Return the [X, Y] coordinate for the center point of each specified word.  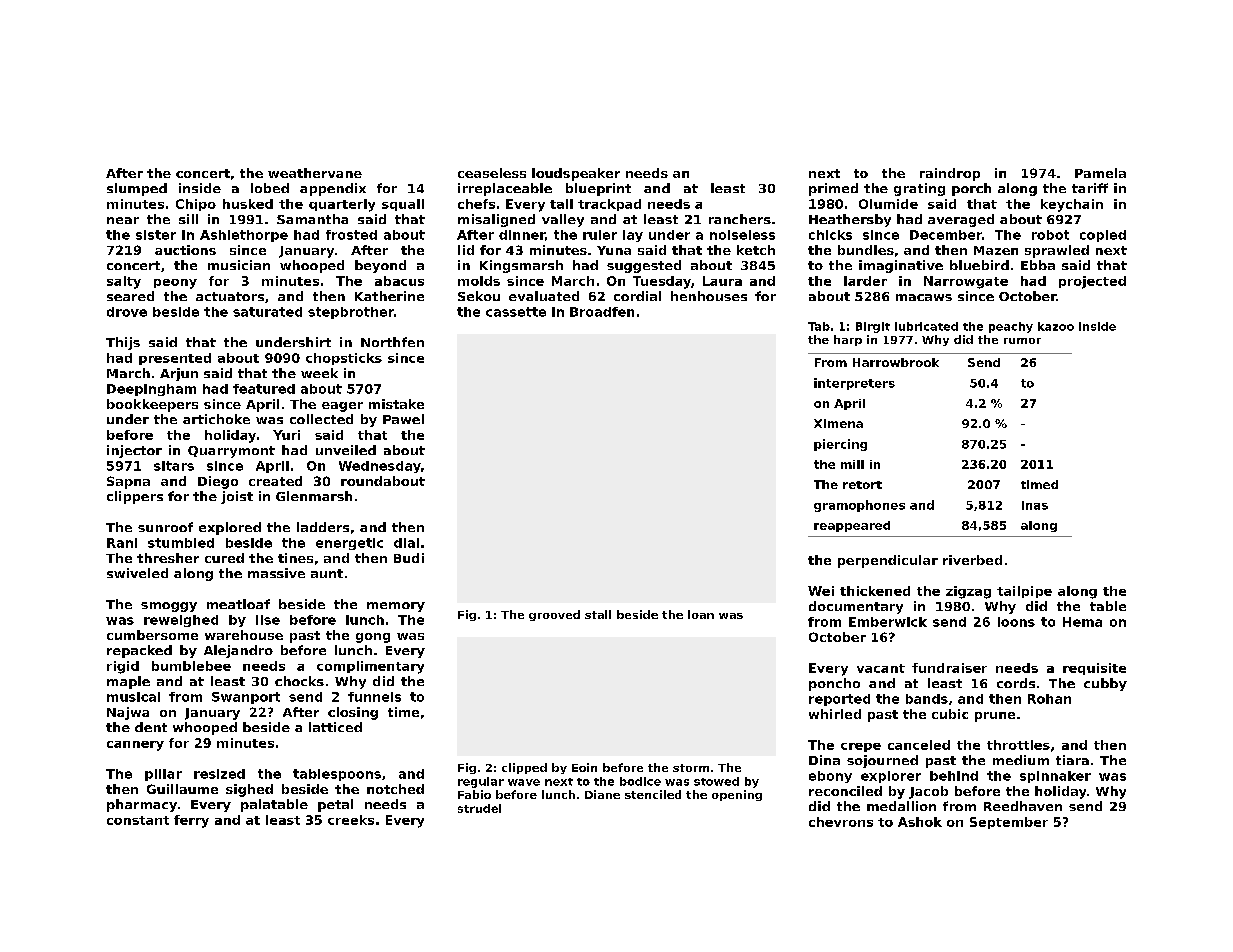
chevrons [841, 822]
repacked [139, 651]
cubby [1105, 684]
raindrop [950, 174]
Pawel [403, 419]
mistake [396, 404]
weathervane [315, 173]
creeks [351, 820]
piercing [840, 445]
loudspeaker [576, 174]
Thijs [123, 343]
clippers [135, 497]
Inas [1035, 505]
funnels [374, 697]
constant [138, 820]
